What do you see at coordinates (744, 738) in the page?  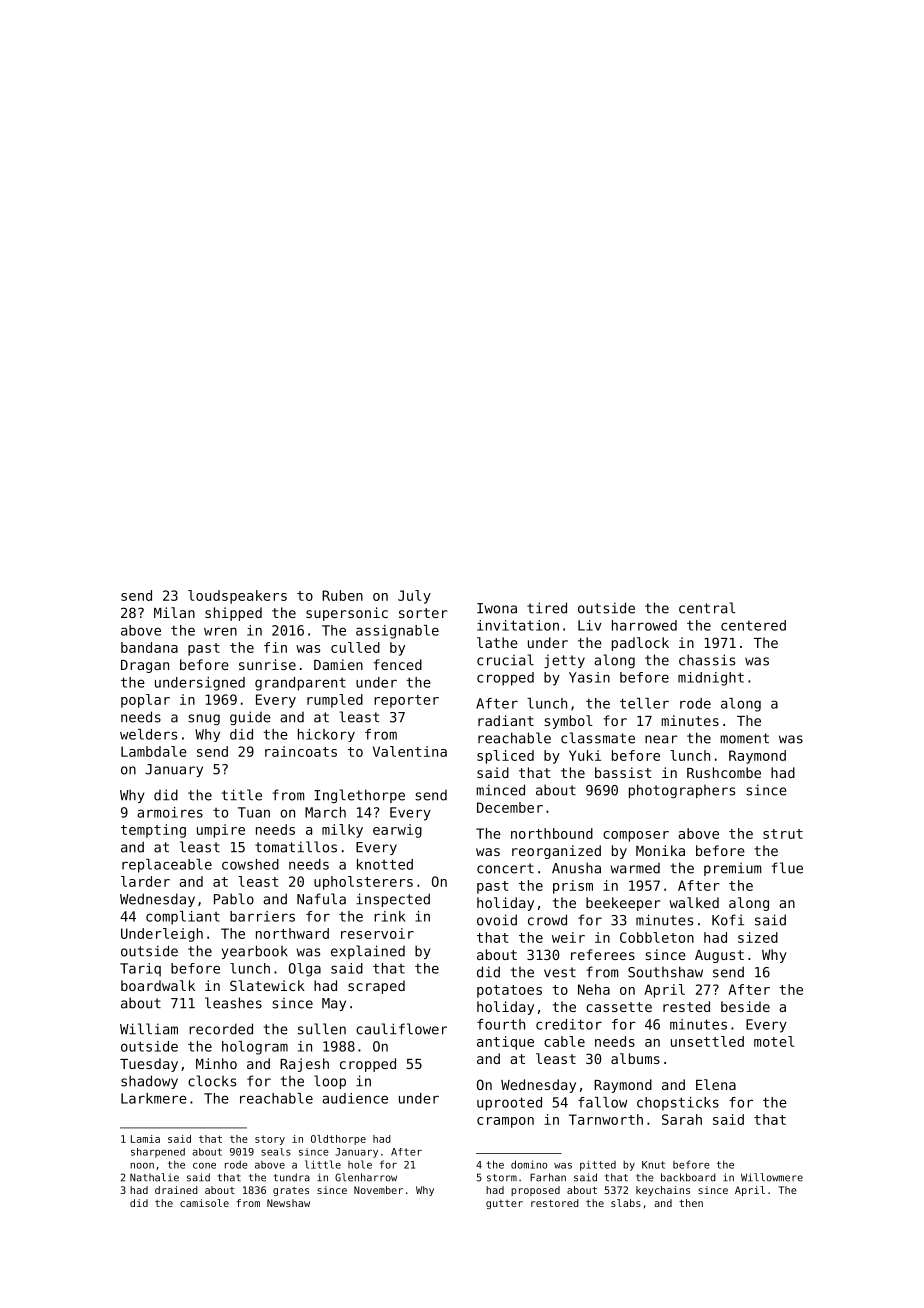 I see `moment` at bounding box center [744, 738].
